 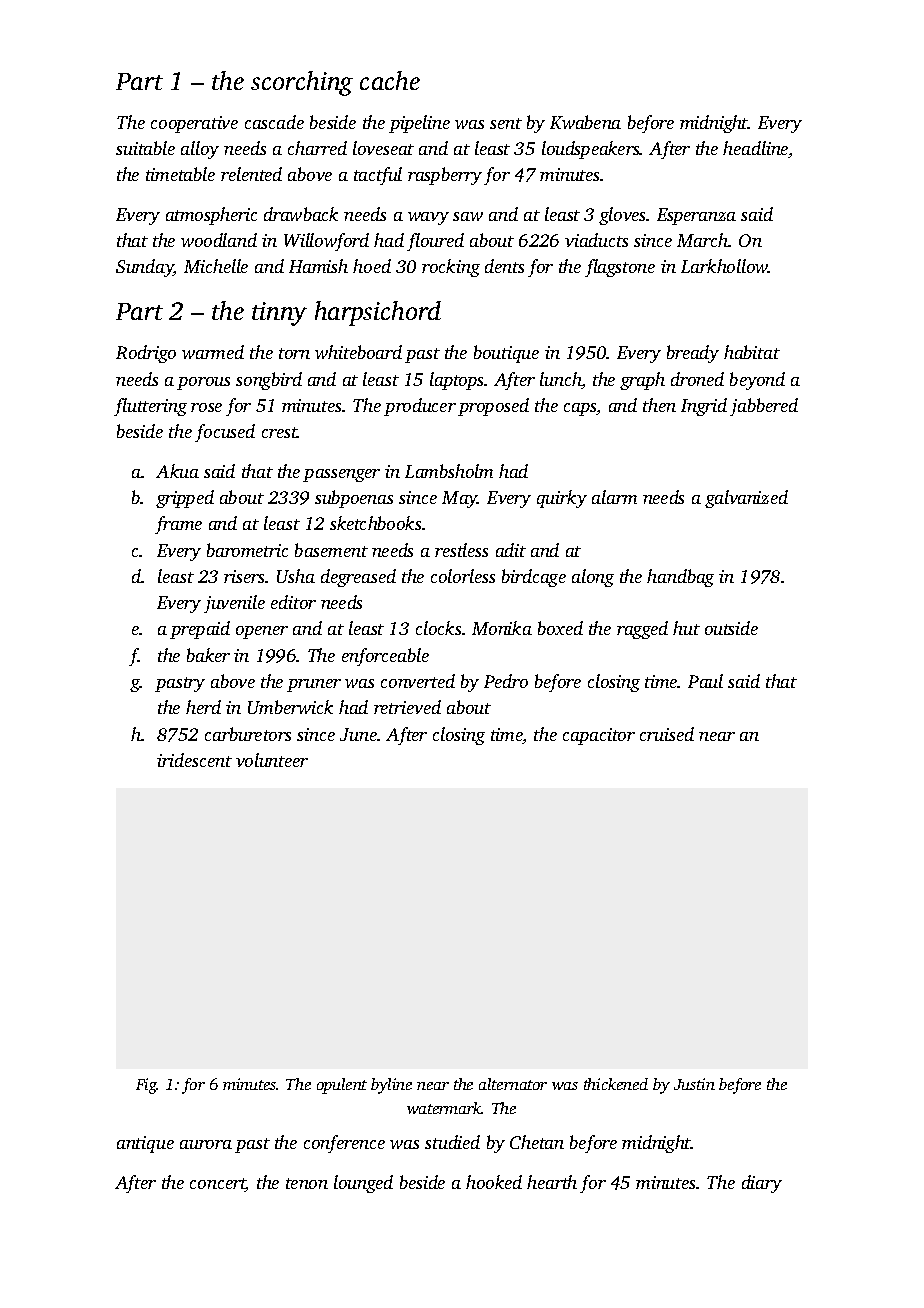 What do you see at coordinates (390, 80) in the image?
I see `cache` at bounding box center [390, 80].
